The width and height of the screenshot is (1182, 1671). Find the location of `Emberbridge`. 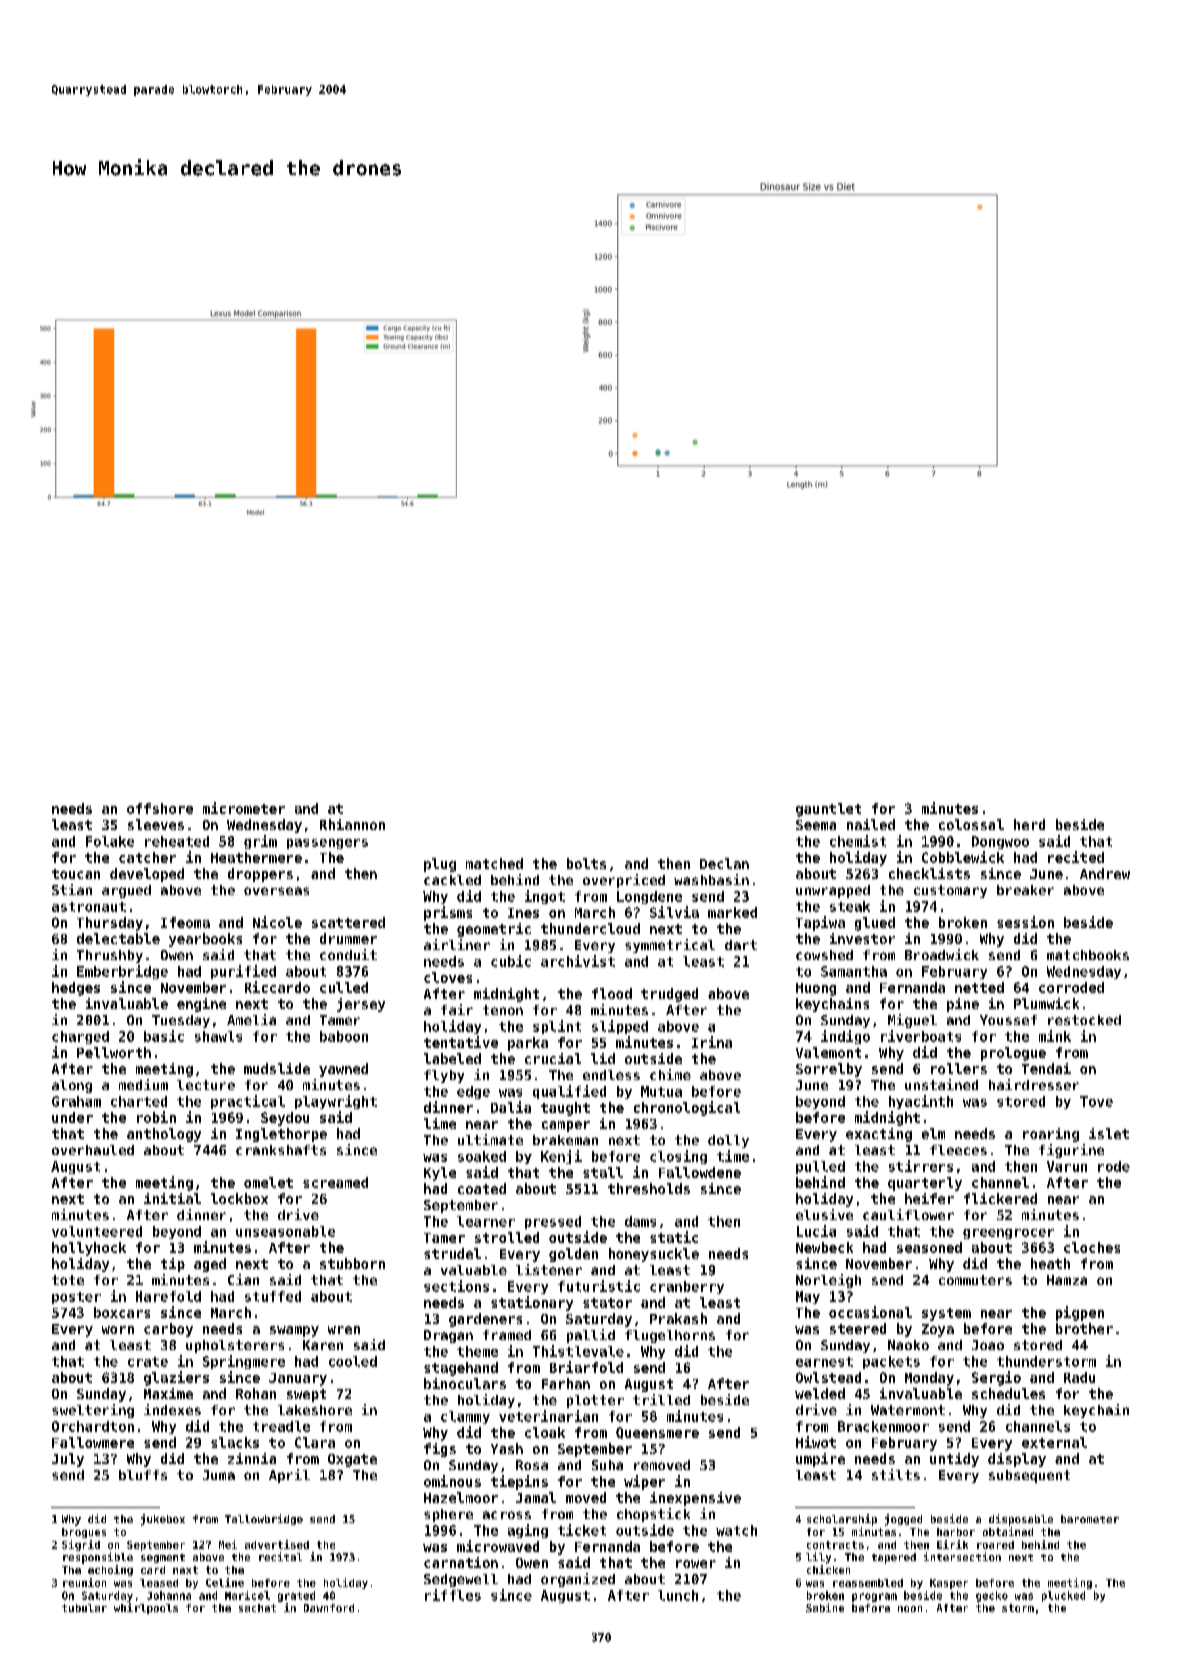

Emberbridge is located at coordinates (122, 972).
